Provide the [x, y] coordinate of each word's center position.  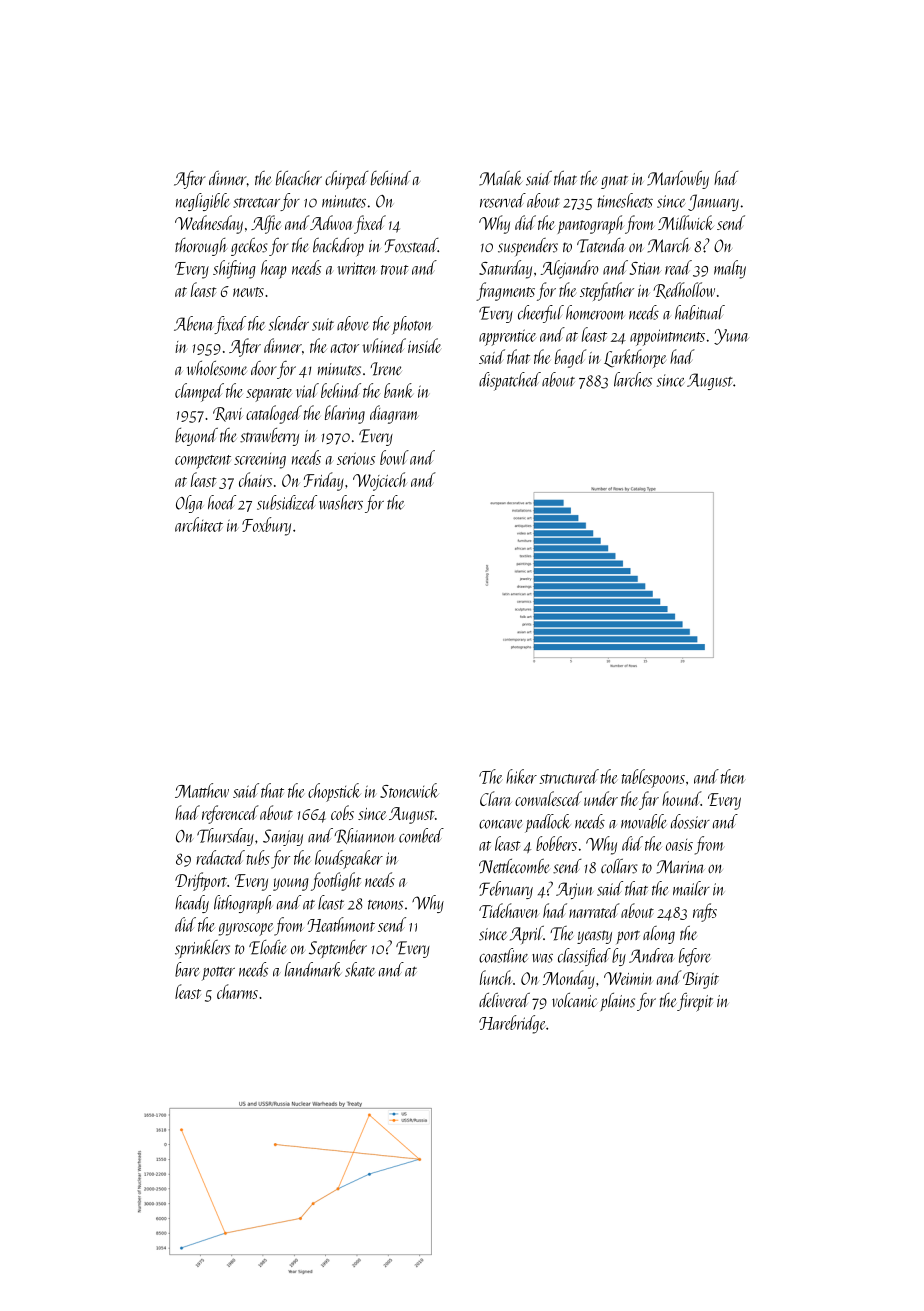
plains [617, 1002]
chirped [346, 180]
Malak [501, 178]
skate [360, 969]
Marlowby [678, 180]
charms [237, 991]
